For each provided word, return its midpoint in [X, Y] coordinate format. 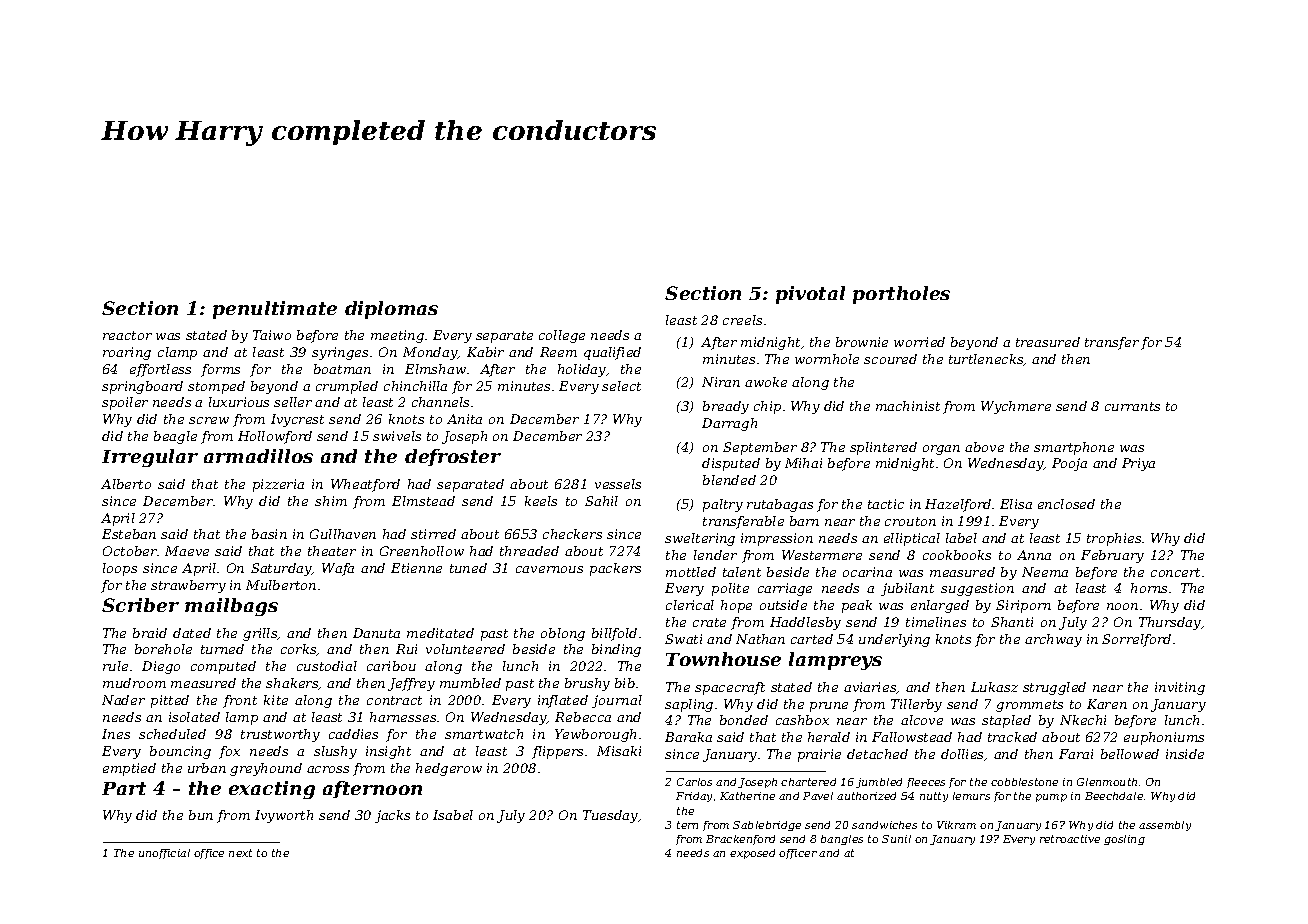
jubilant [907, 589]
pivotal [810, 295]
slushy [335, 752]
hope [736, 606]
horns [1149, 588]
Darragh [729, 424]
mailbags [231, 607]
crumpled [347, 387]
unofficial [164, 854]
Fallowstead [912, 737]
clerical [690, 605]
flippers [557, 752]
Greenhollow [422, 551]
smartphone [1074, 448]
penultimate [275, 310]
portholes [901, 295]
